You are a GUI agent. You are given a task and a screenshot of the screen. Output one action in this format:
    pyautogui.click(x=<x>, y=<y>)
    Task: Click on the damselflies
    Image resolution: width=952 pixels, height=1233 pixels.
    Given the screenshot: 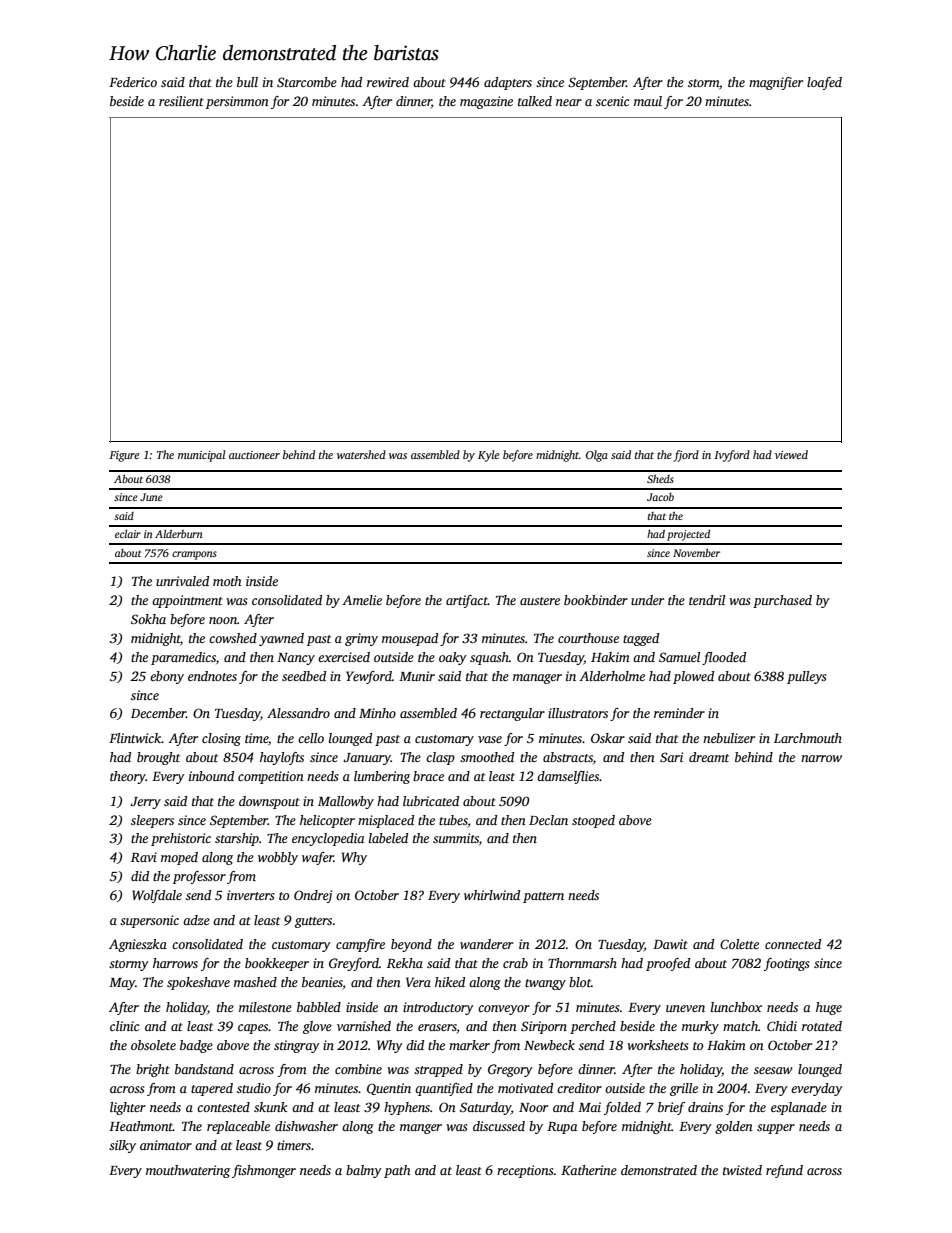 What is the action you would take?
    pyautogui.click(x=568, y=777)
